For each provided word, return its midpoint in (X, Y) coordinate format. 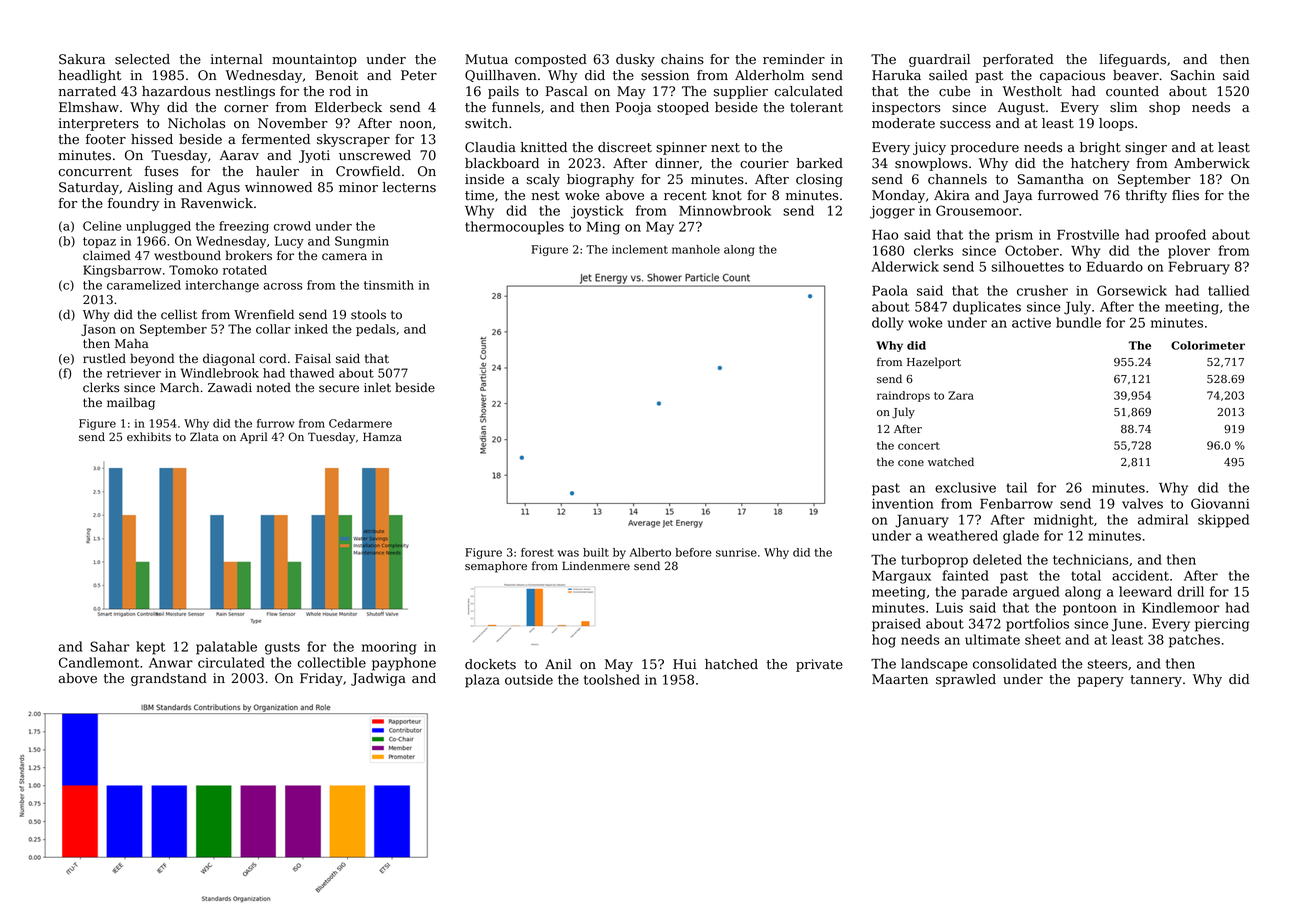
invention (902, 504)
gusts (282, 648)
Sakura (82, 59)
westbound (187, 255)
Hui (684, 664)
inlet (377, 387)
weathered (963, 535)
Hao (885, 235)
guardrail (939, 60)
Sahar (110, 646)
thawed (312, 373)
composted (551, 60)
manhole (696, 249)
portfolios (1037, 625)
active (1031, 323)
